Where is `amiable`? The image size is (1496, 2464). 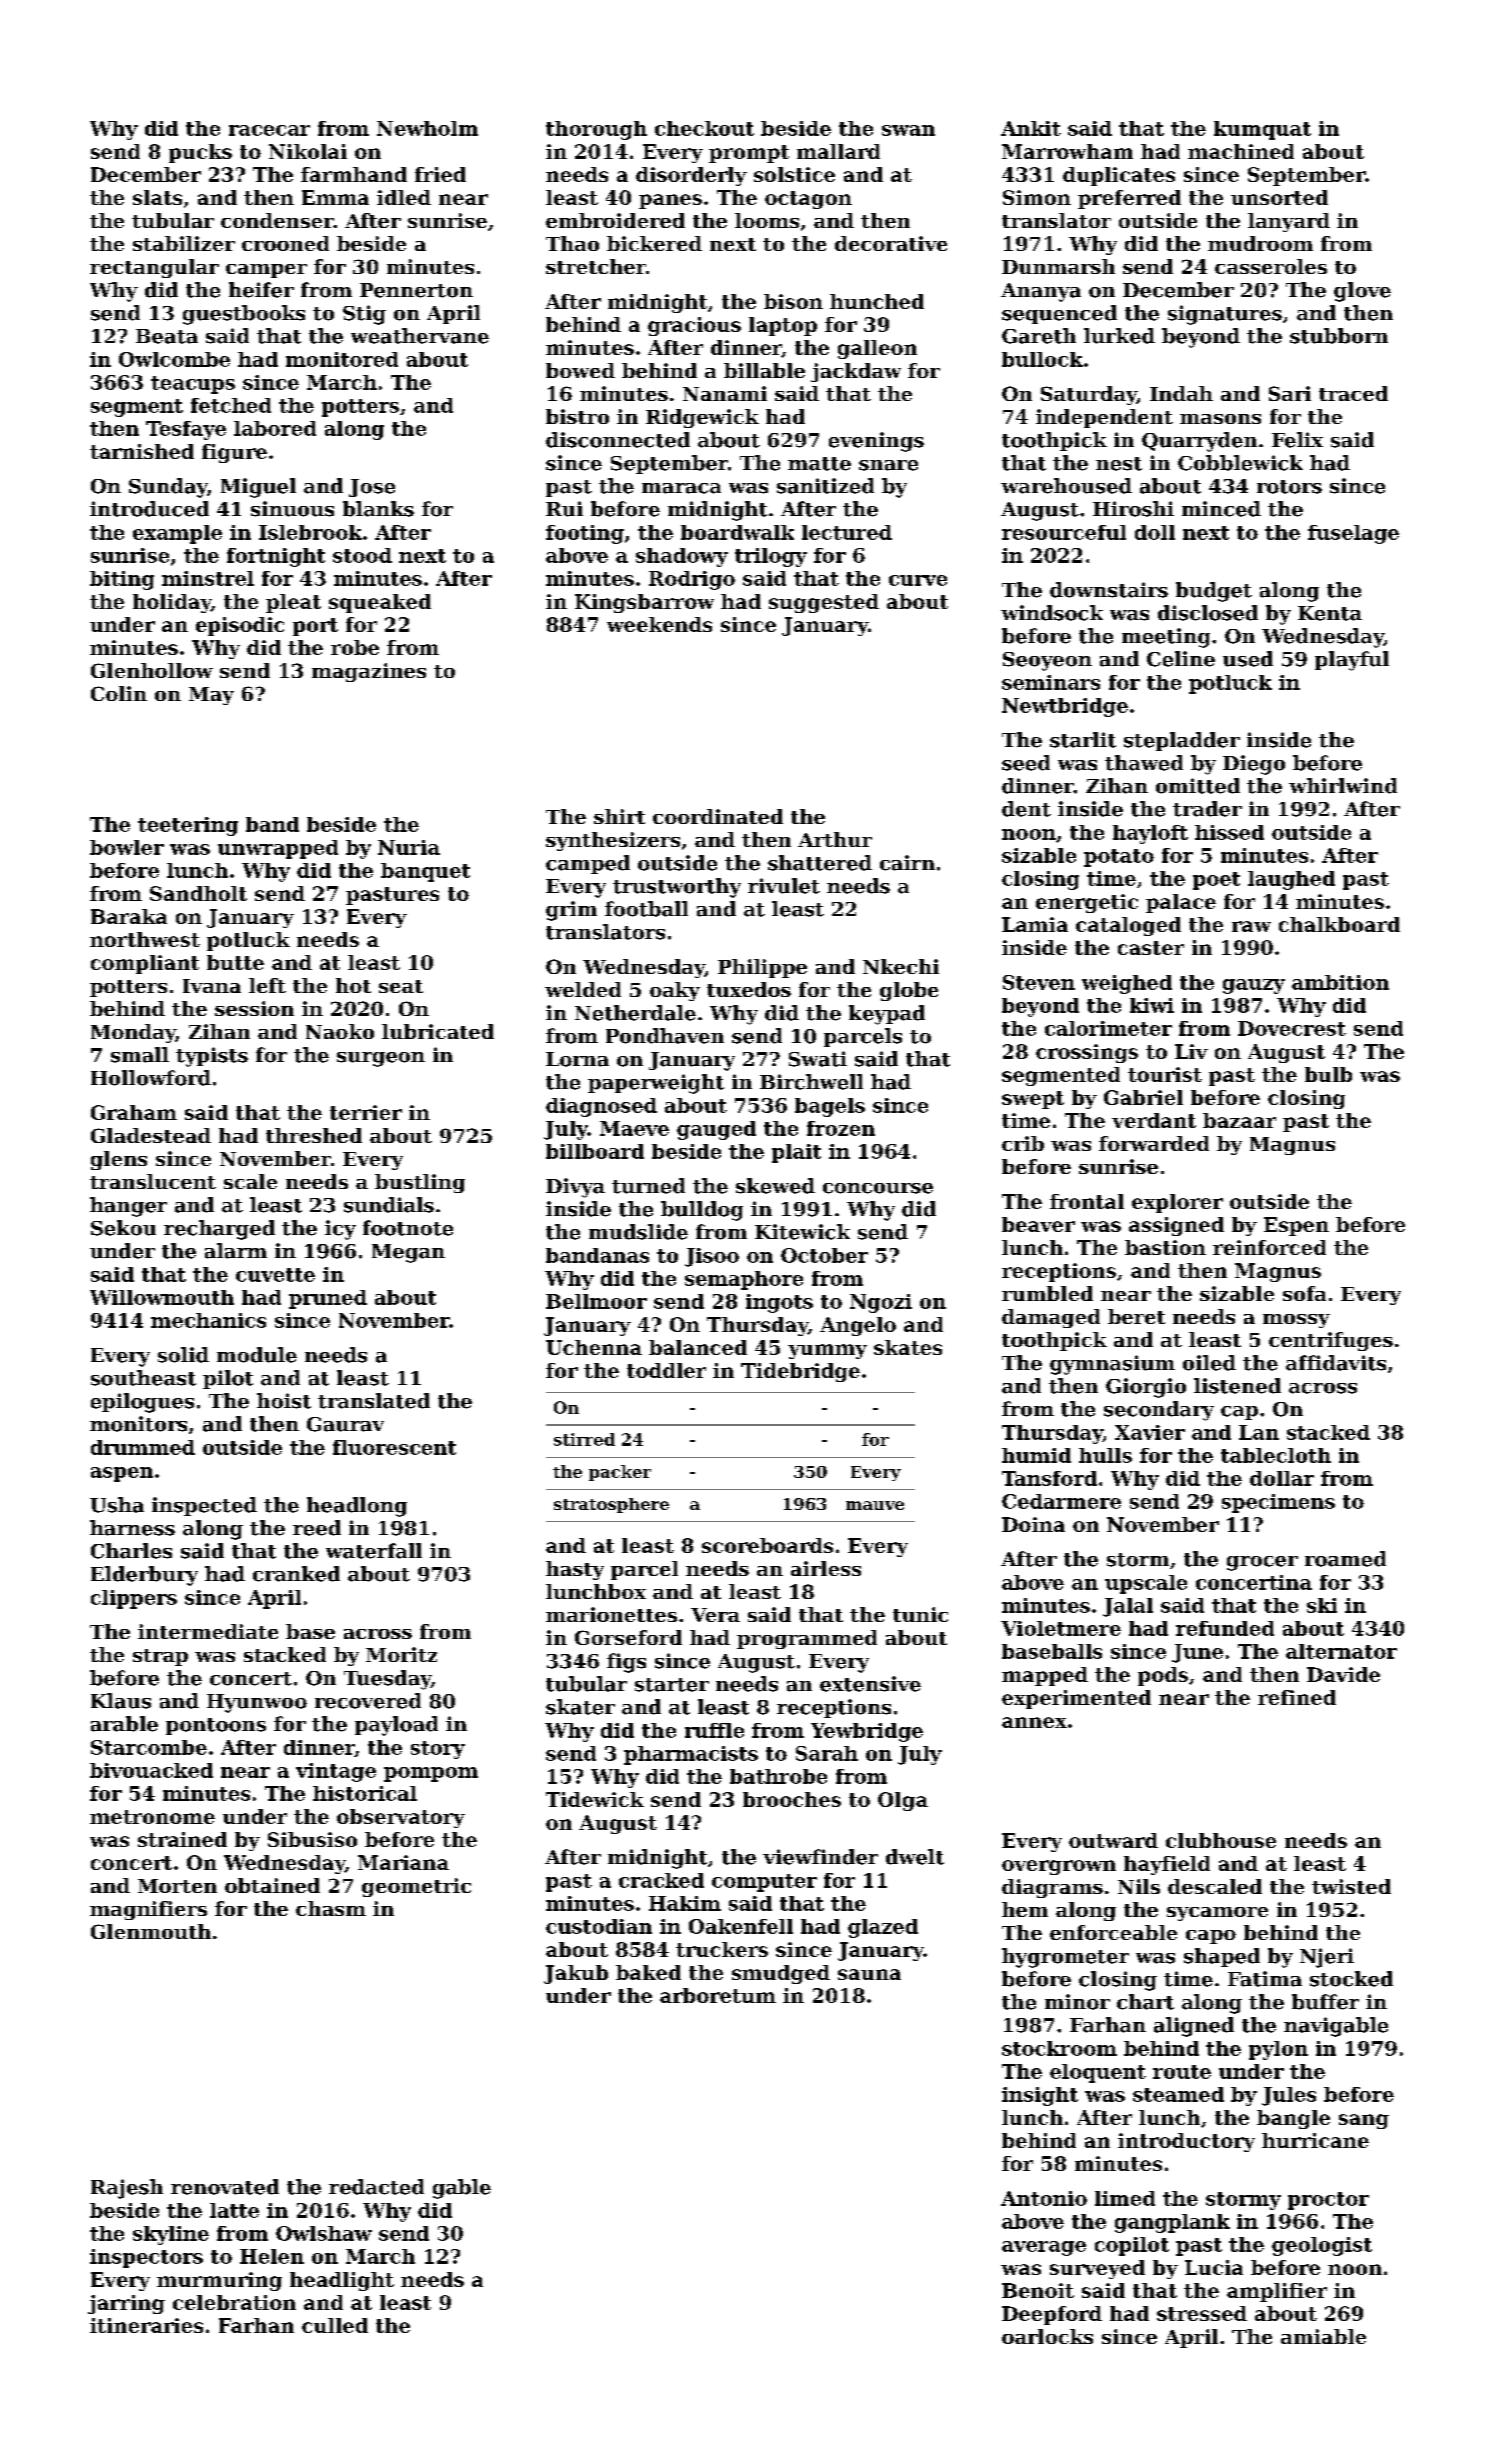
amiable is located at coordinates (1323, 2336).
